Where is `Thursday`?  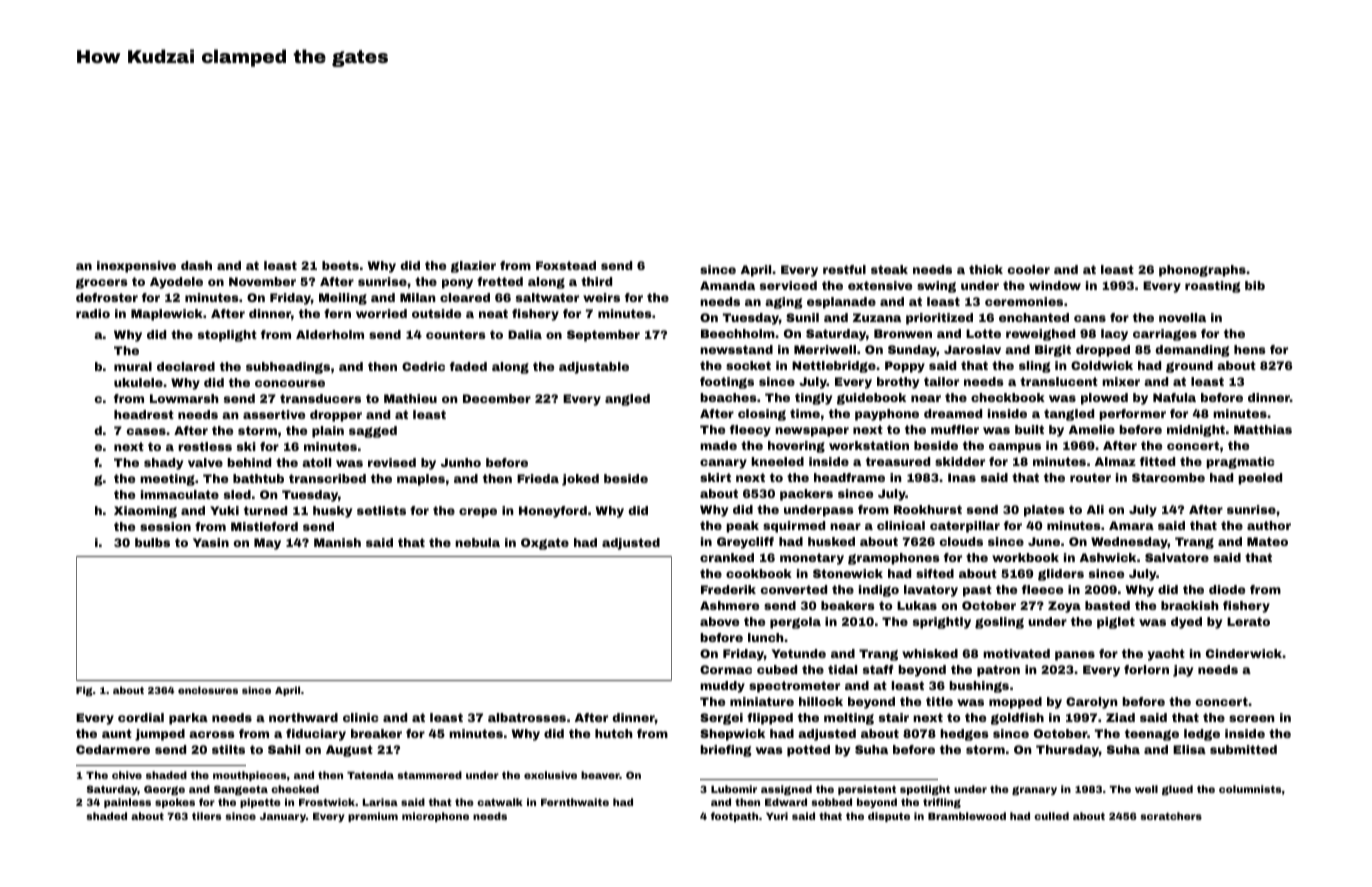
Thursday is located at coordinates (1067, 751).
